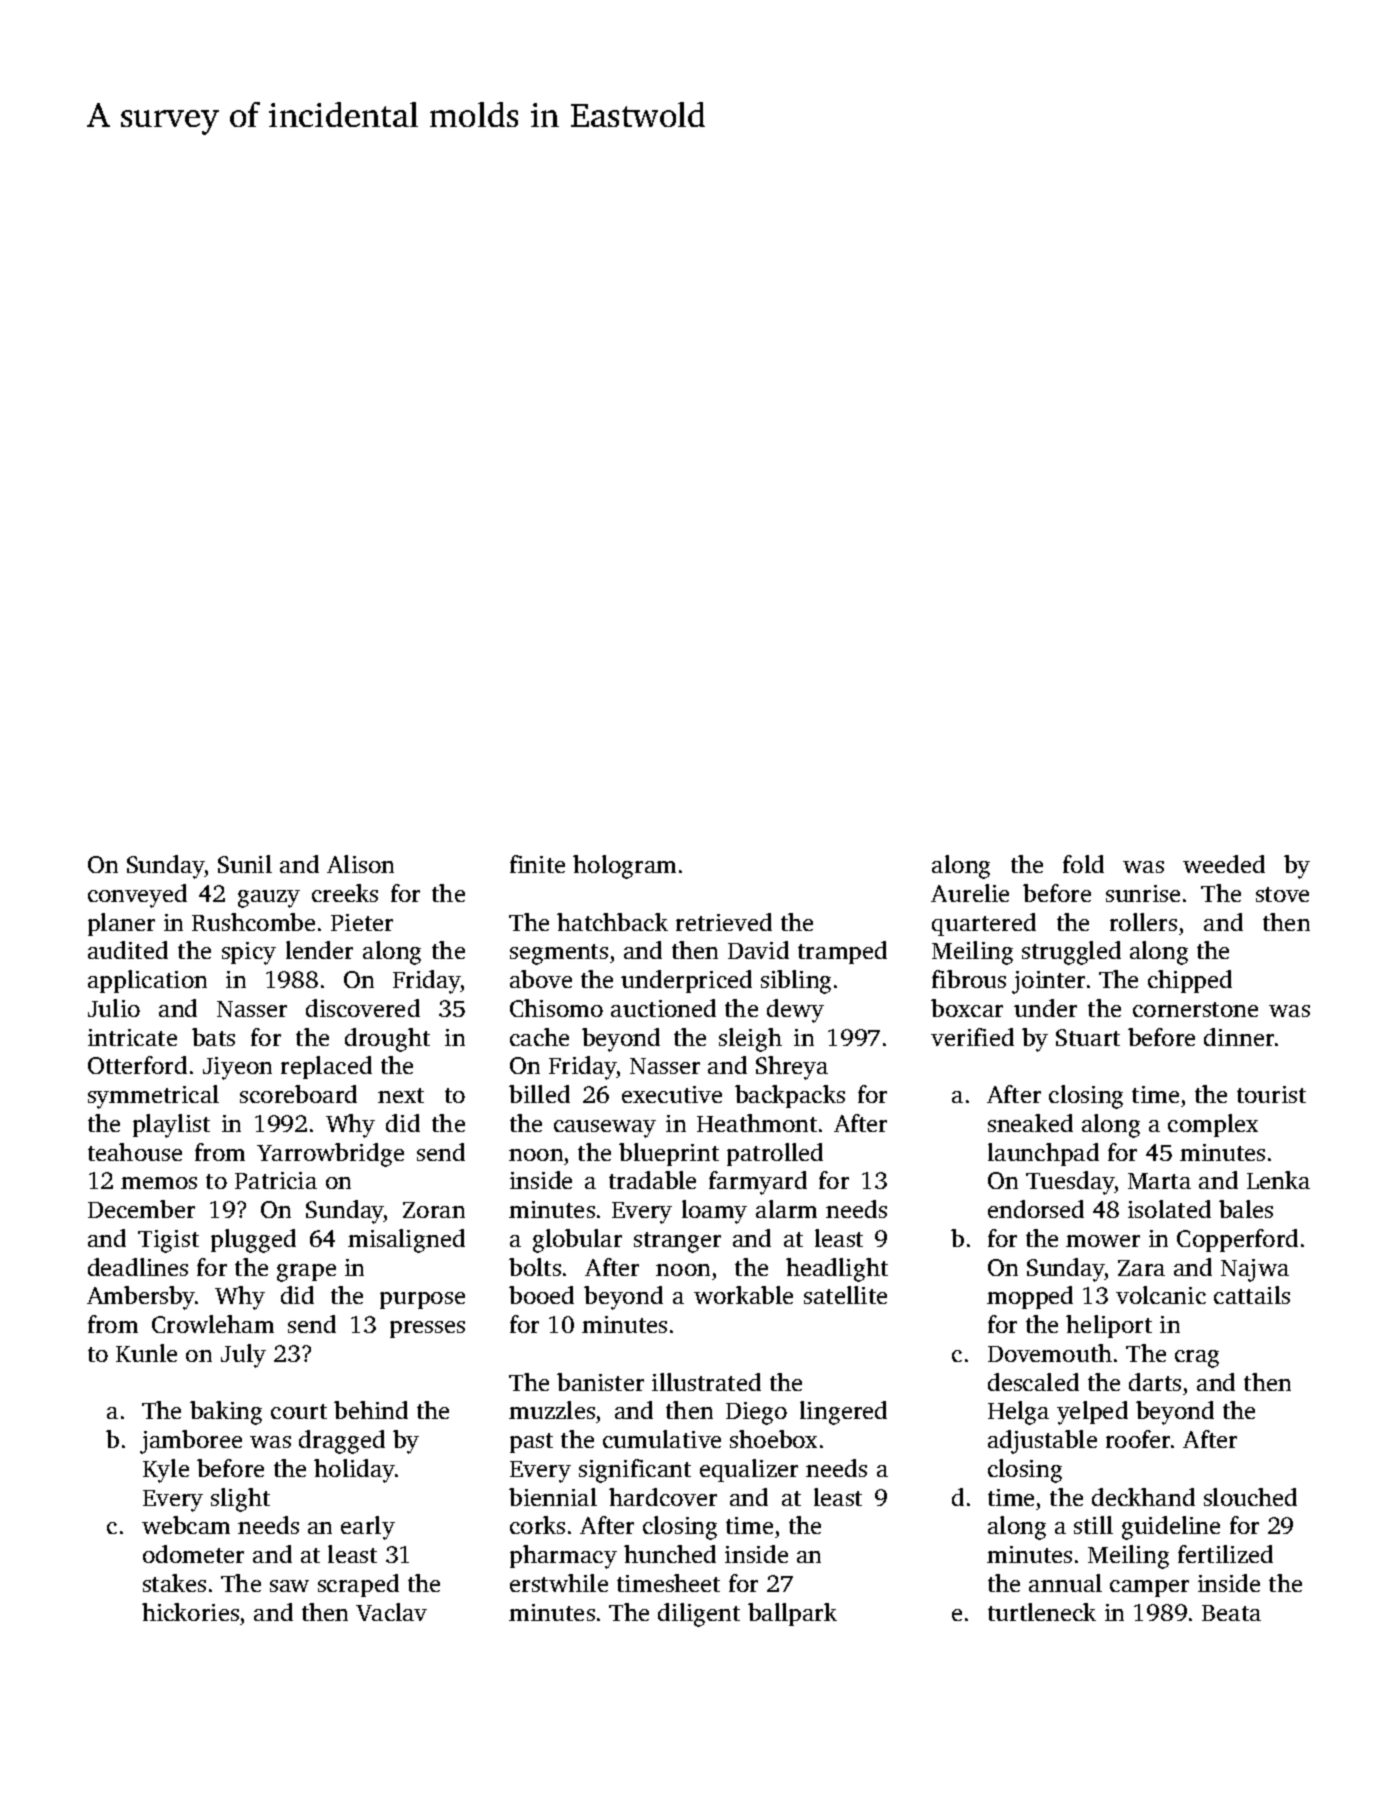  I want to click on illustrated, so click(706, 1382).
